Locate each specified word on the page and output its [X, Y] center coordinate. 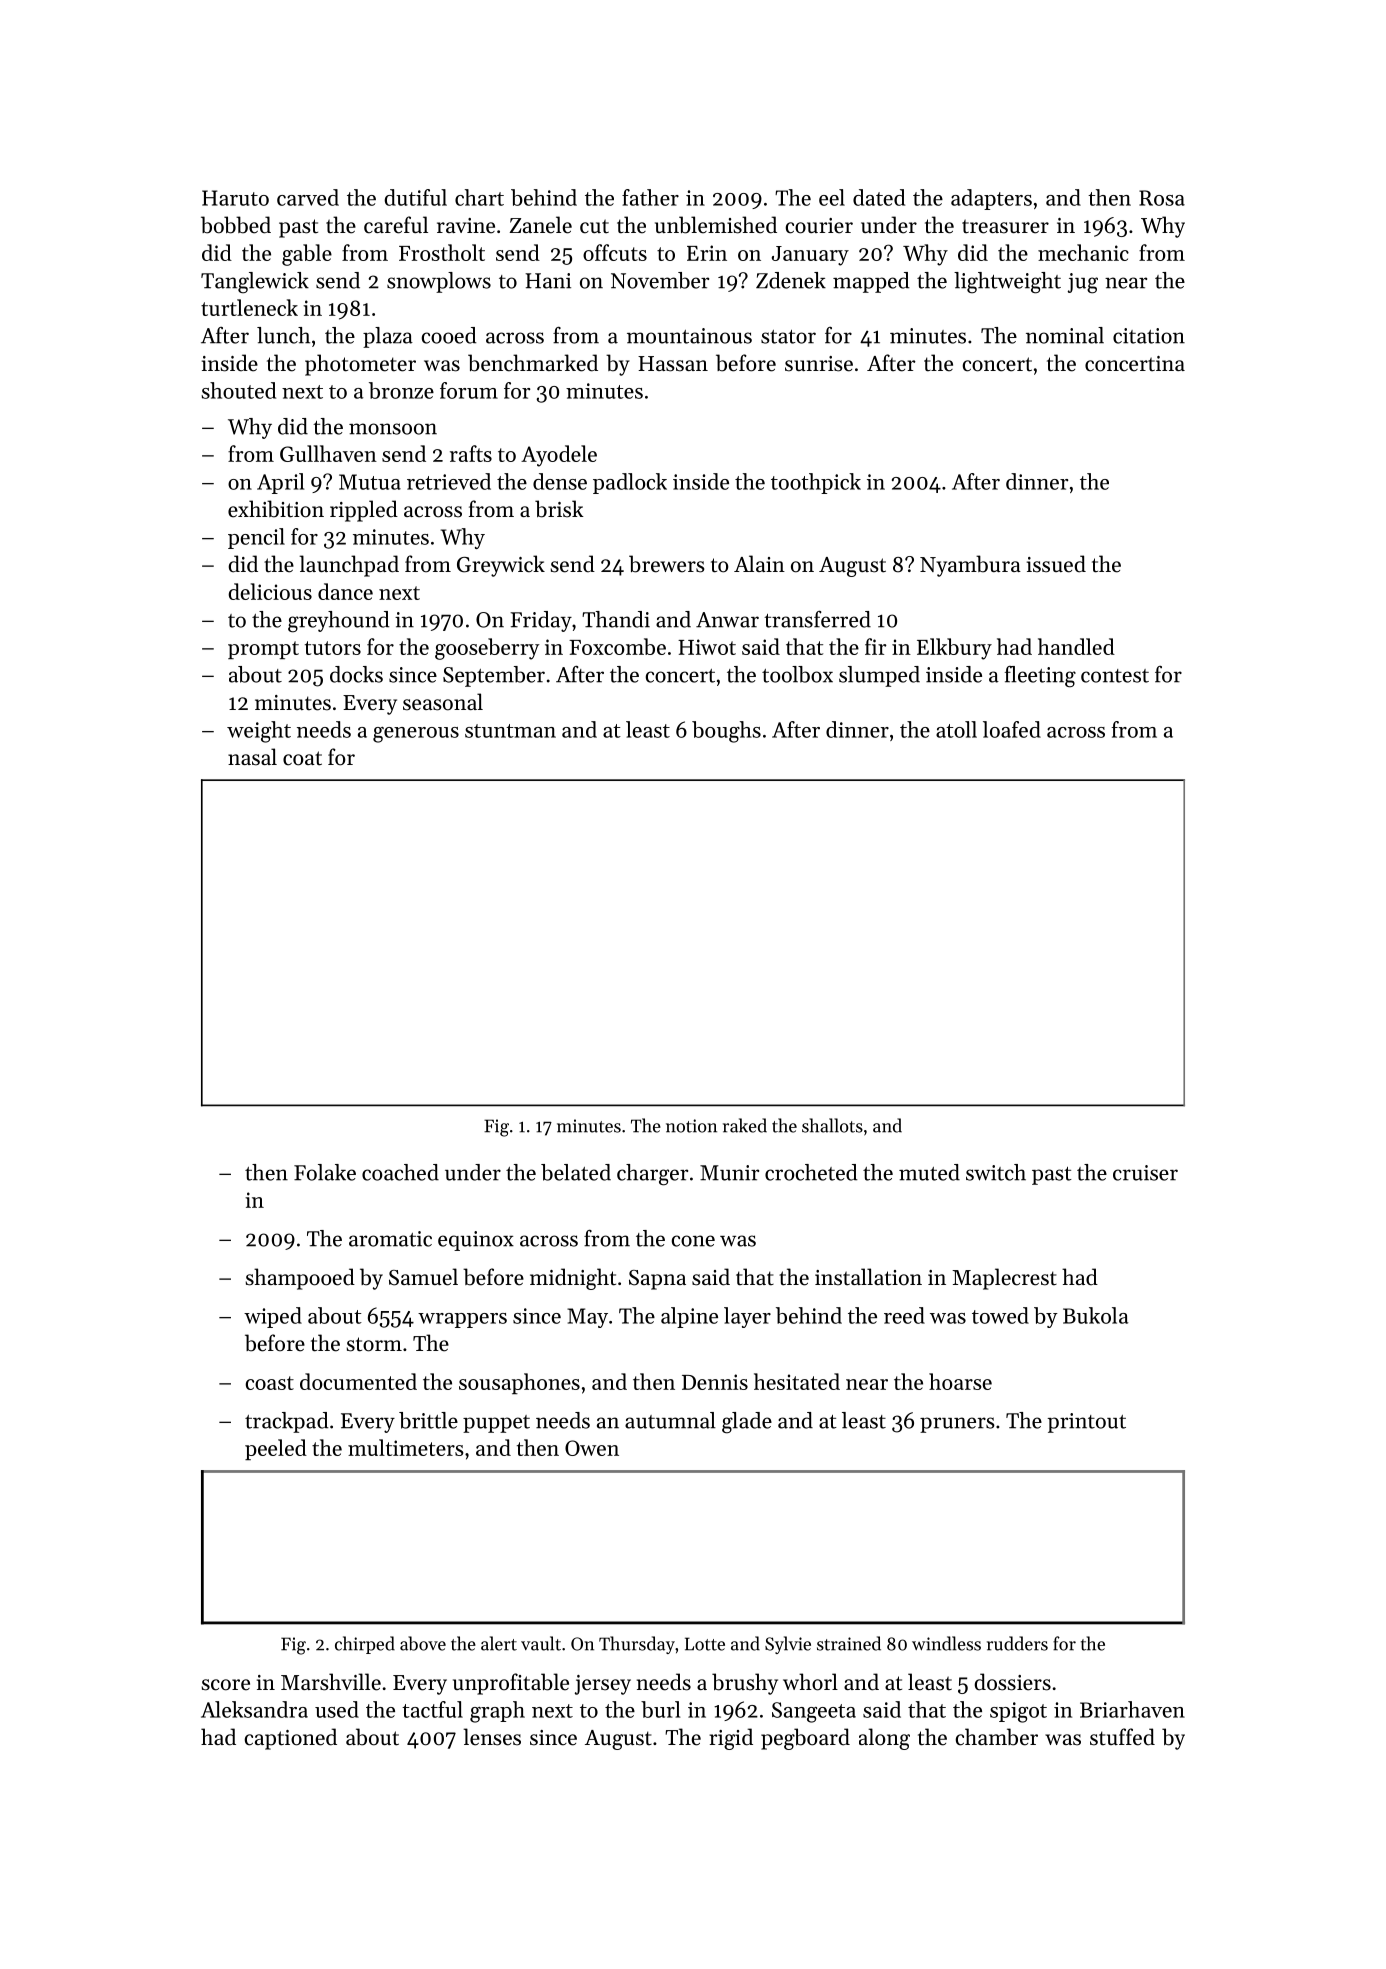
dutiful [415, 197]
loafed [1012, 729]
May [587, 1318]
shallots [832, 1125]
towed [1000, 1315]
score [226, 1685]
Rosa [1162, 198]
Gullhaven [328, 453]
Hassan [673, 364]
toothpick [816, 483]
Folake [325, 1172]
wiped [273, 1317]
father [650, 197]
